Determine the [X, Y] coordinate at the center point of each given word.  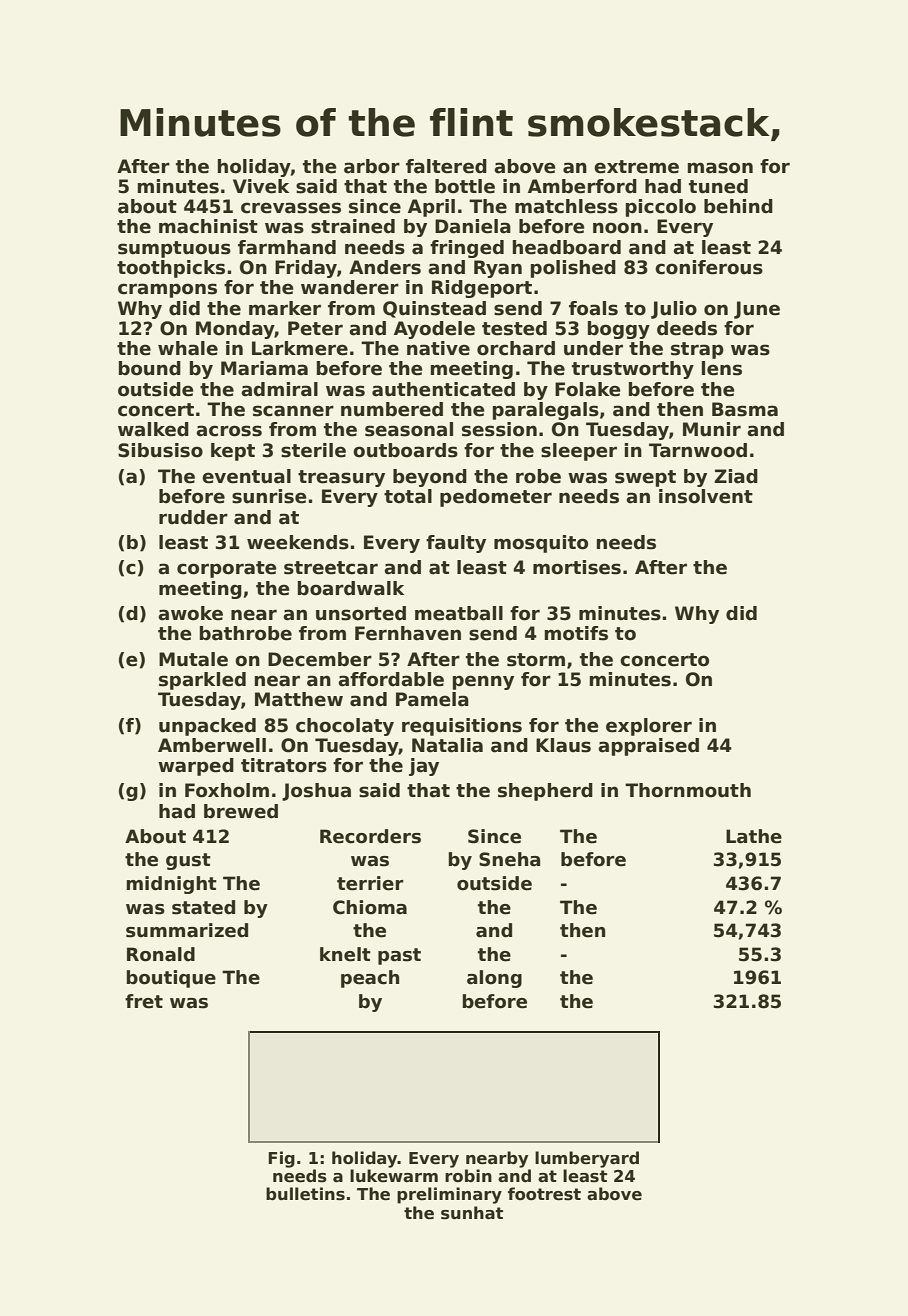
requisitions [462, 727]
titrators [284, 765]
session [499, 429]
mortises [577, 567]
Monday [235, 330]
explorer [649, 727]
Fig [281, 1159]
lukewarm [394, 1176]
